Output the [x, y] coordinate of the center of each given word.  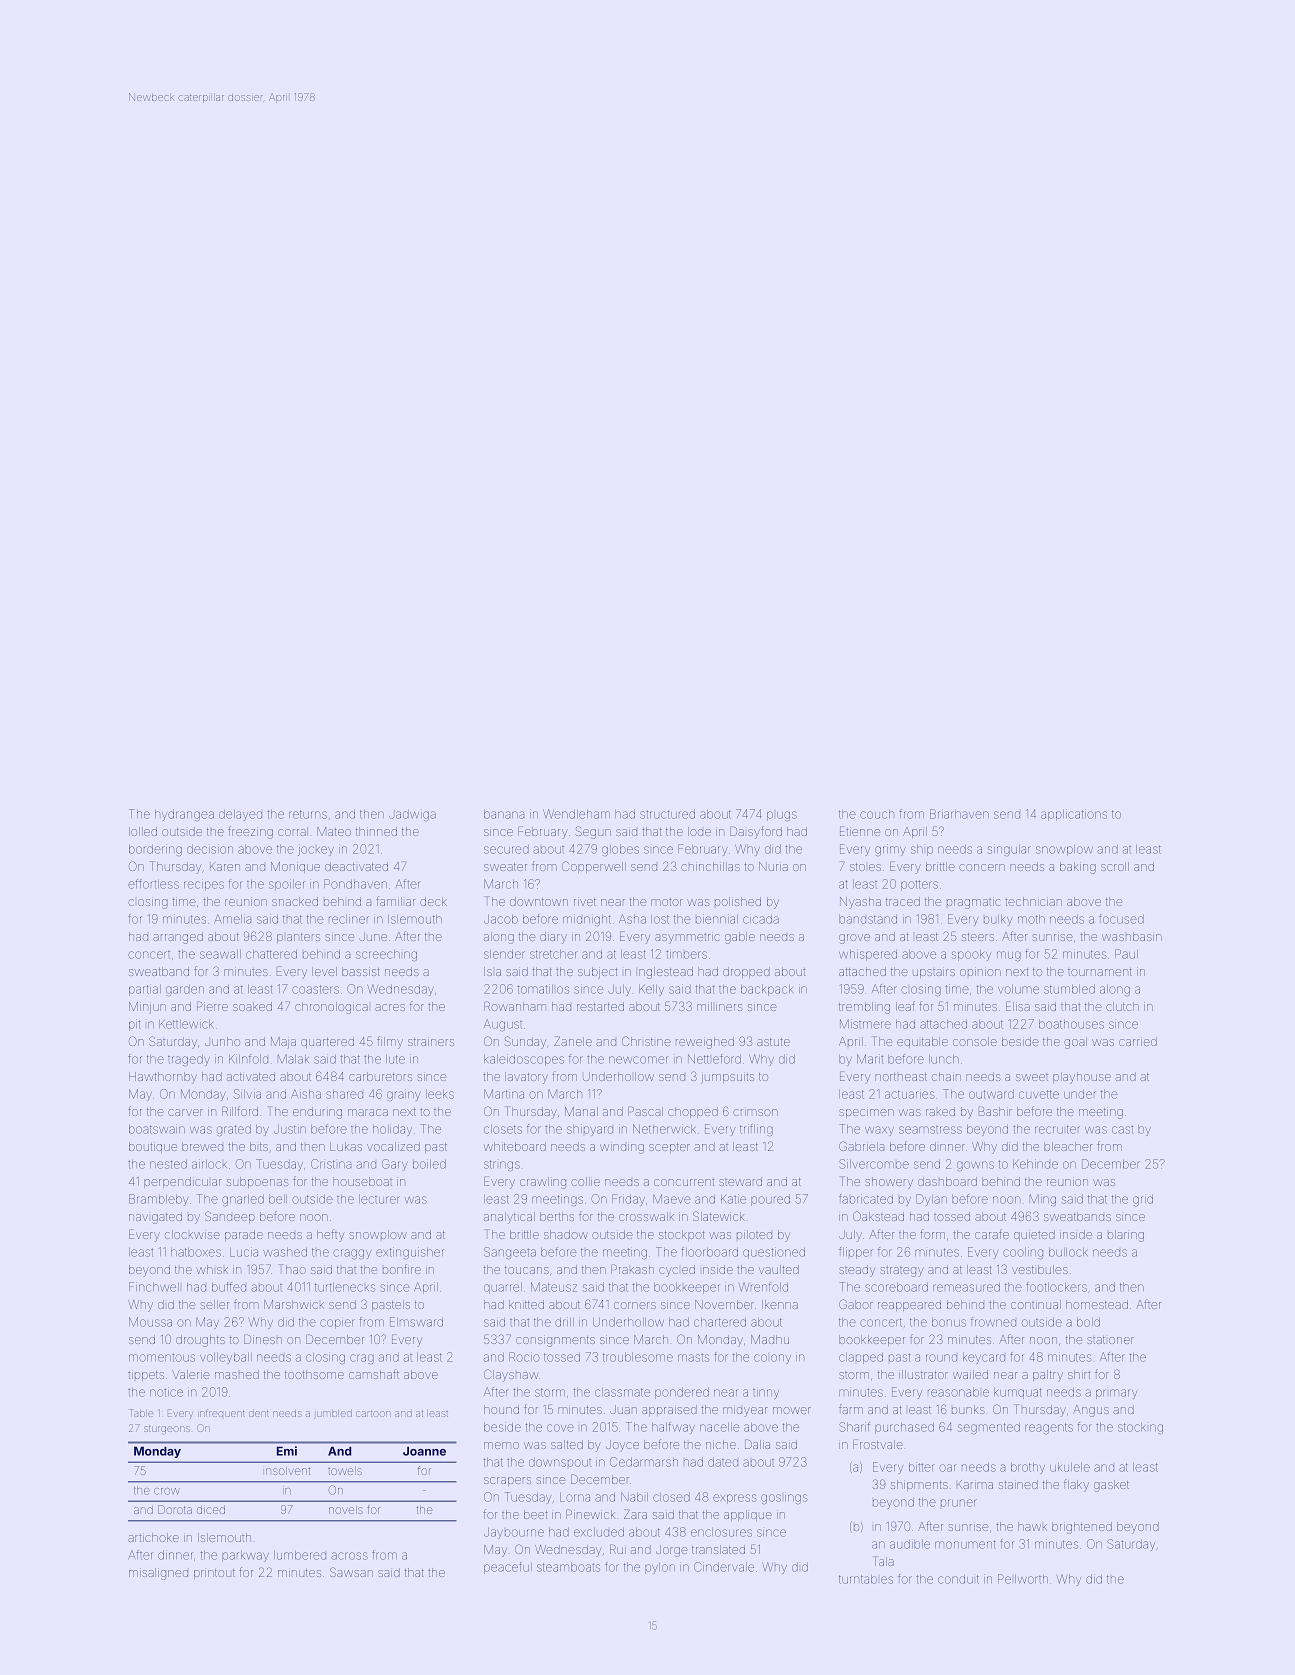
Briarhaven [959, 814]
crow [167, 1491]
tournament [1100, 972]
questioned [774, 1253]
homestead [1097, 1304]
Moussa [150, 1322]
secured [506, 849]
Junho [222, 1041]
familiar [395, 901]
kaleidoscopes [524, 1060]
